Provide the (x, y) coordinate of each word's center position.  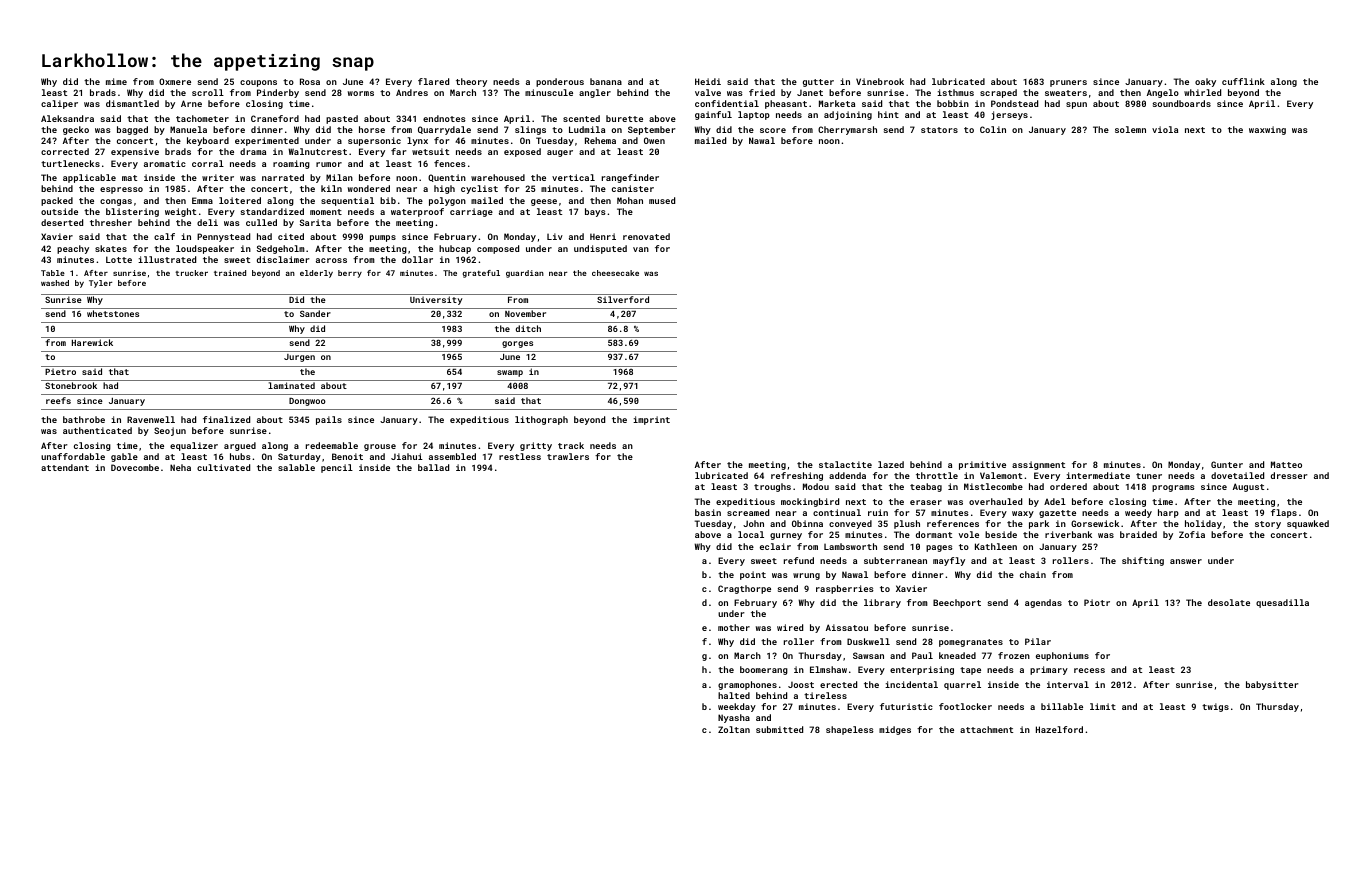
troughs (772, 487)
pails (329, 420)
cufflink (1243, 81)
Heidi (708, 81)
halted (734, 695)
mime (116, 81)
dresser (1289, 475)
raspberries (845, 589)
